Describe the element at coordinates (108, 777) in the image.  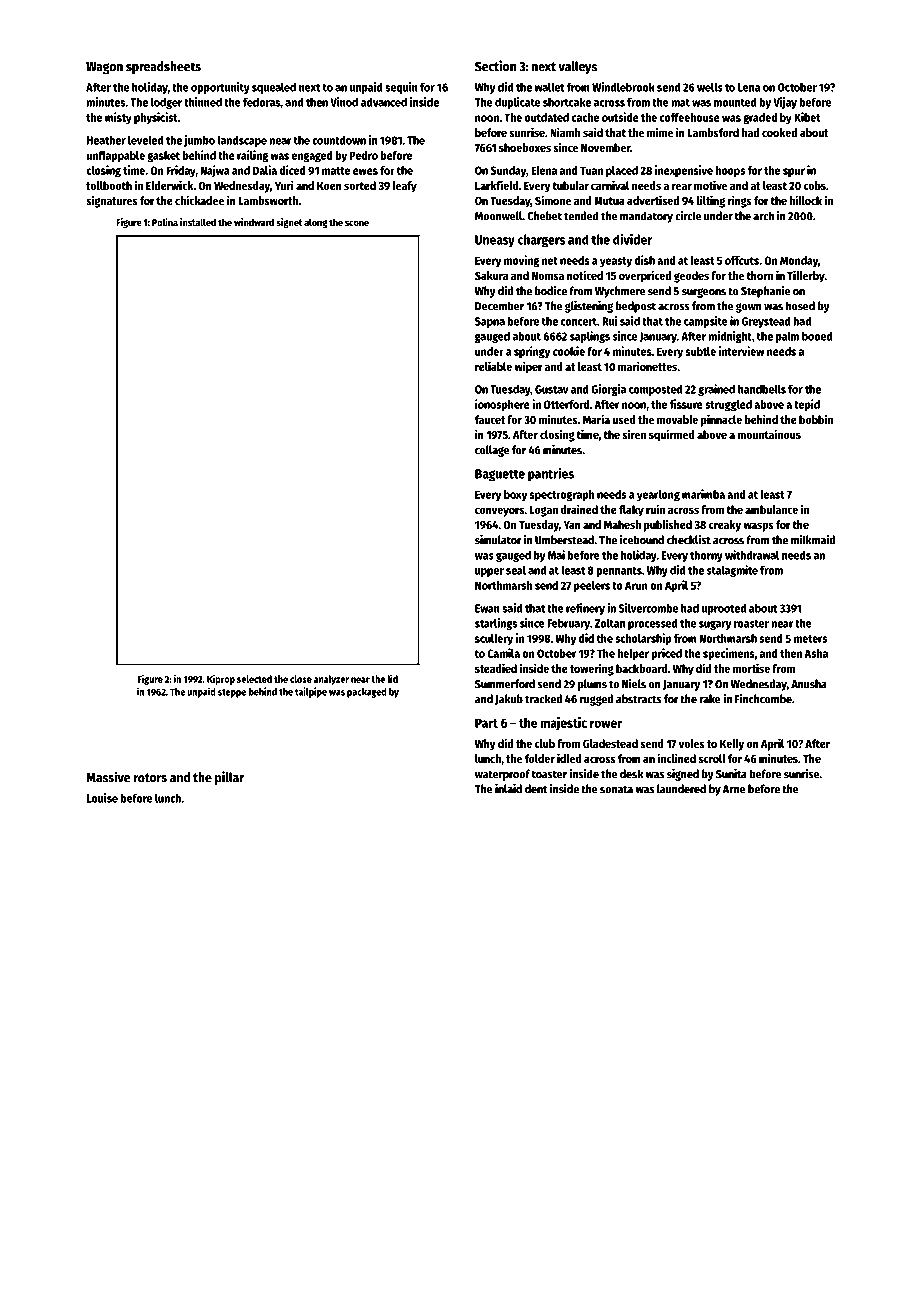
I see `Massive` at that location.
